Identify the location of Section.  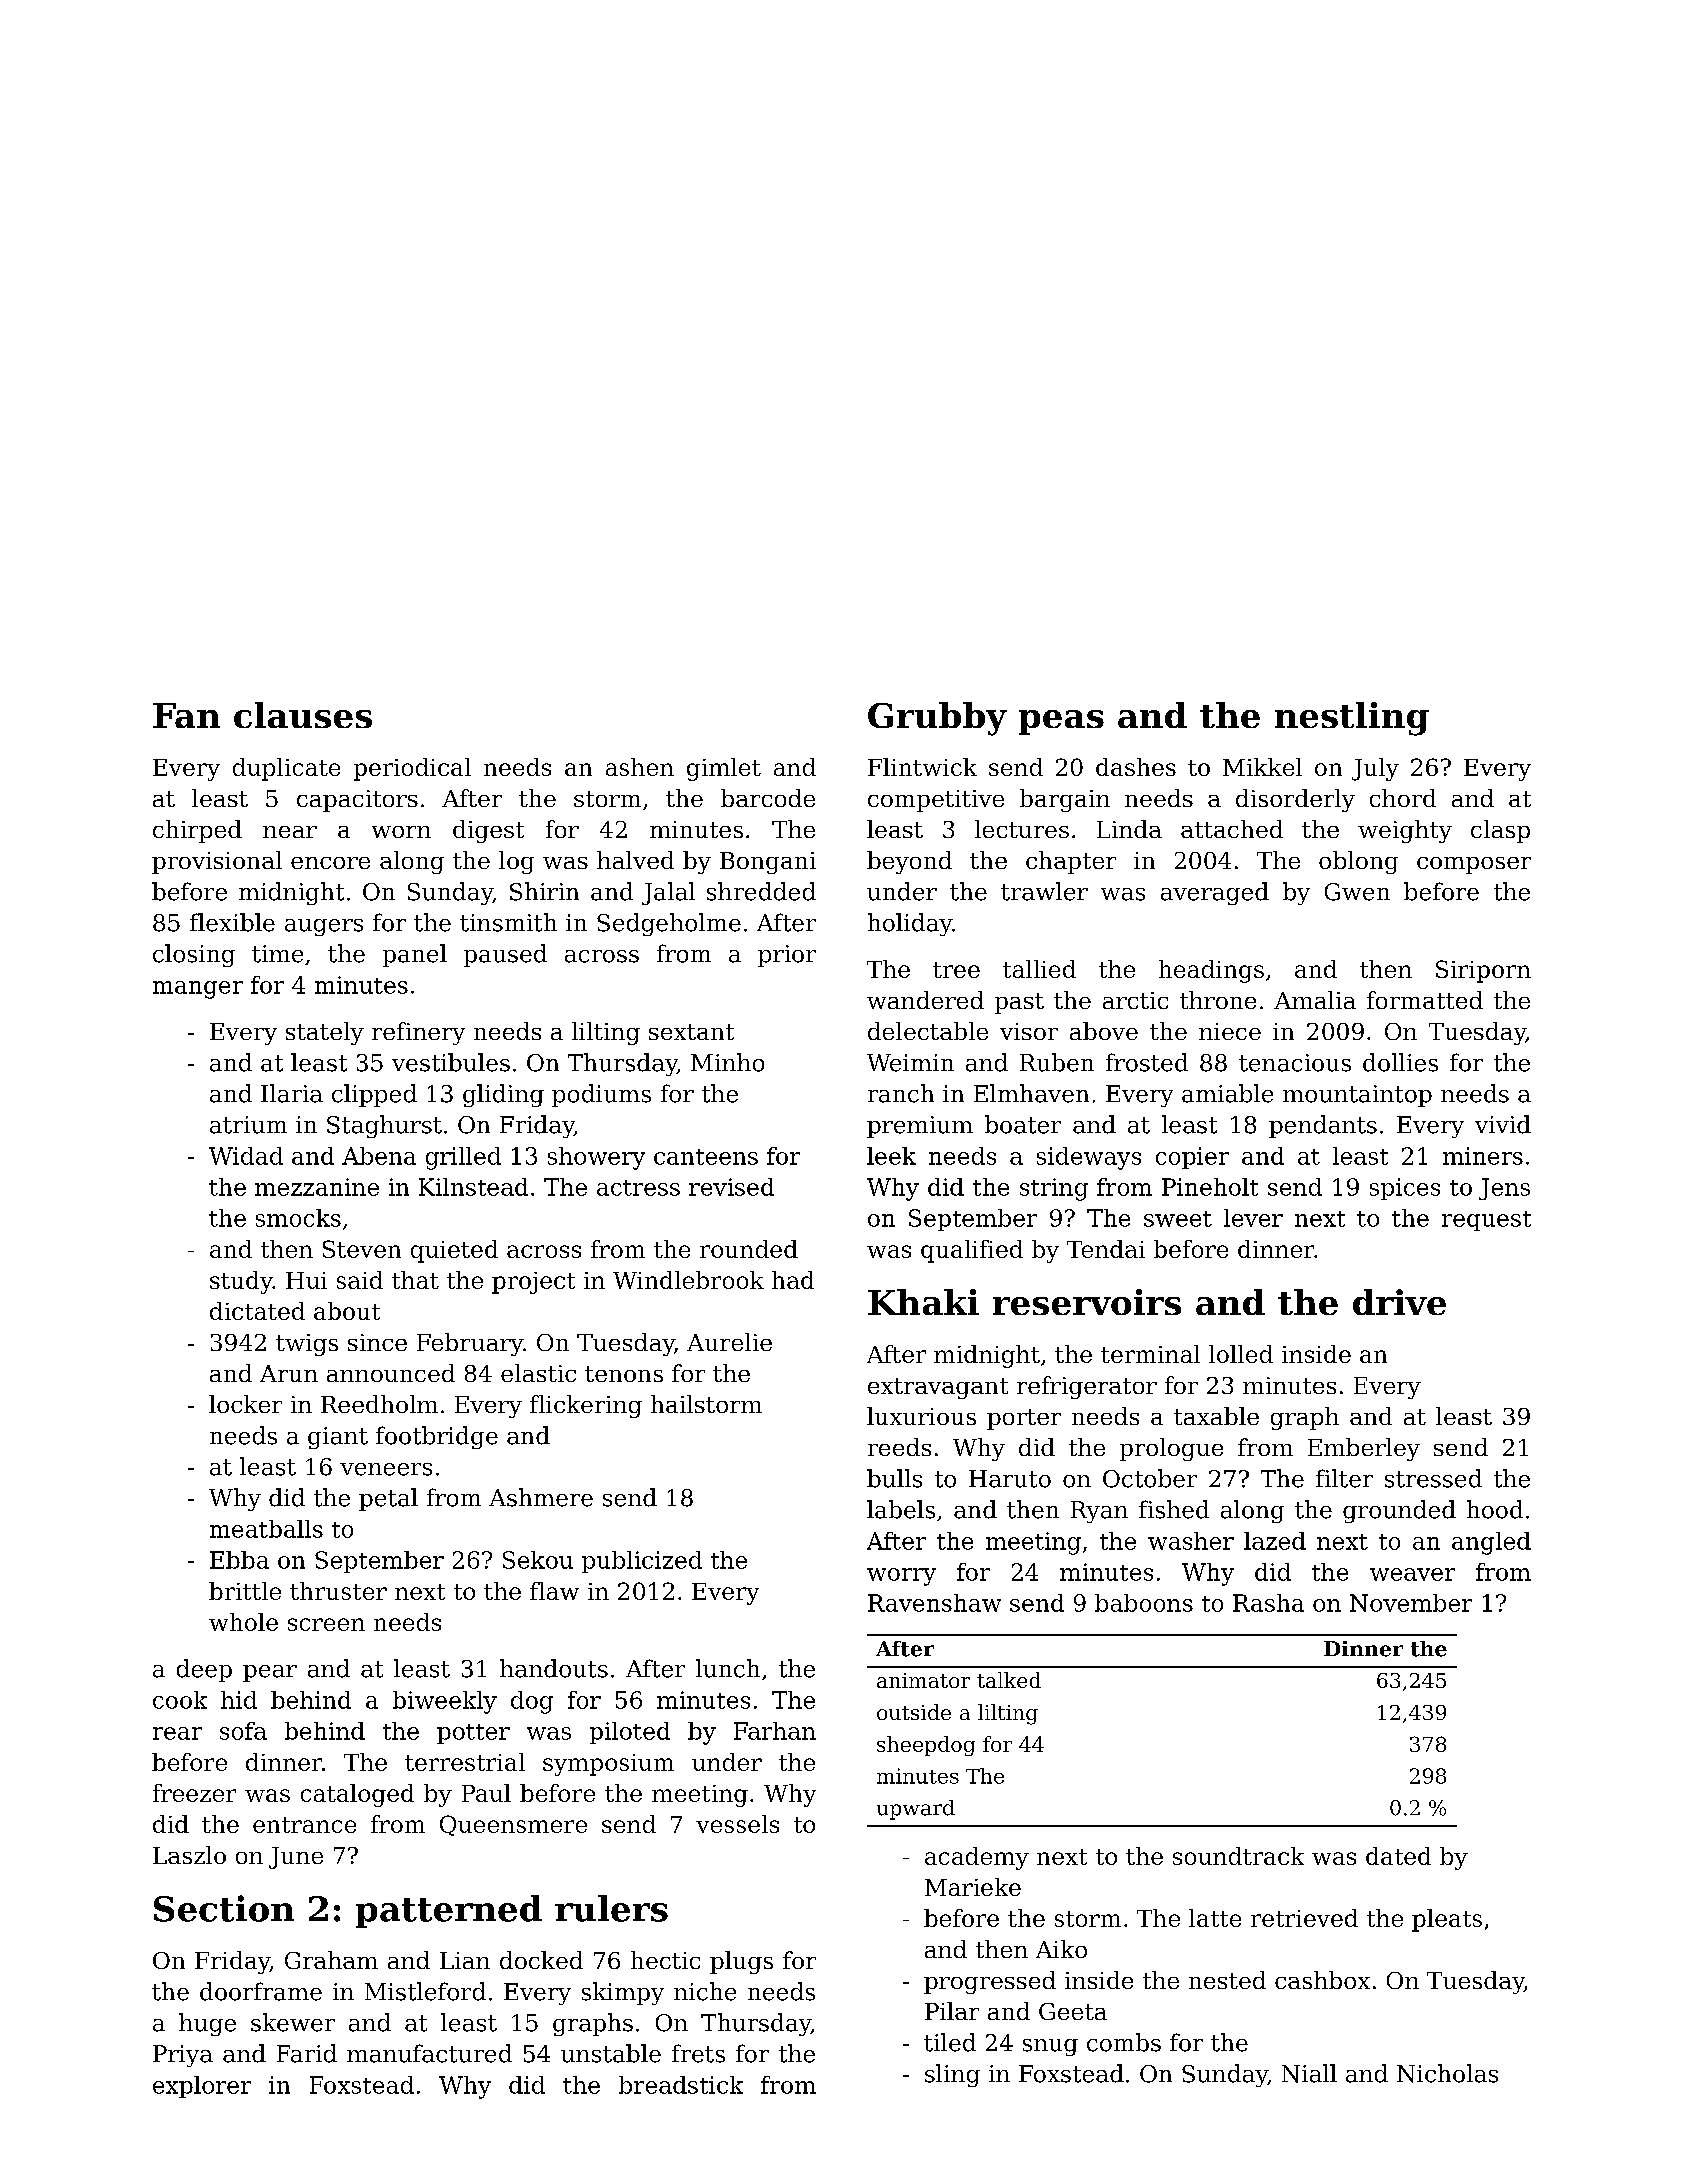
(224, 1908).
